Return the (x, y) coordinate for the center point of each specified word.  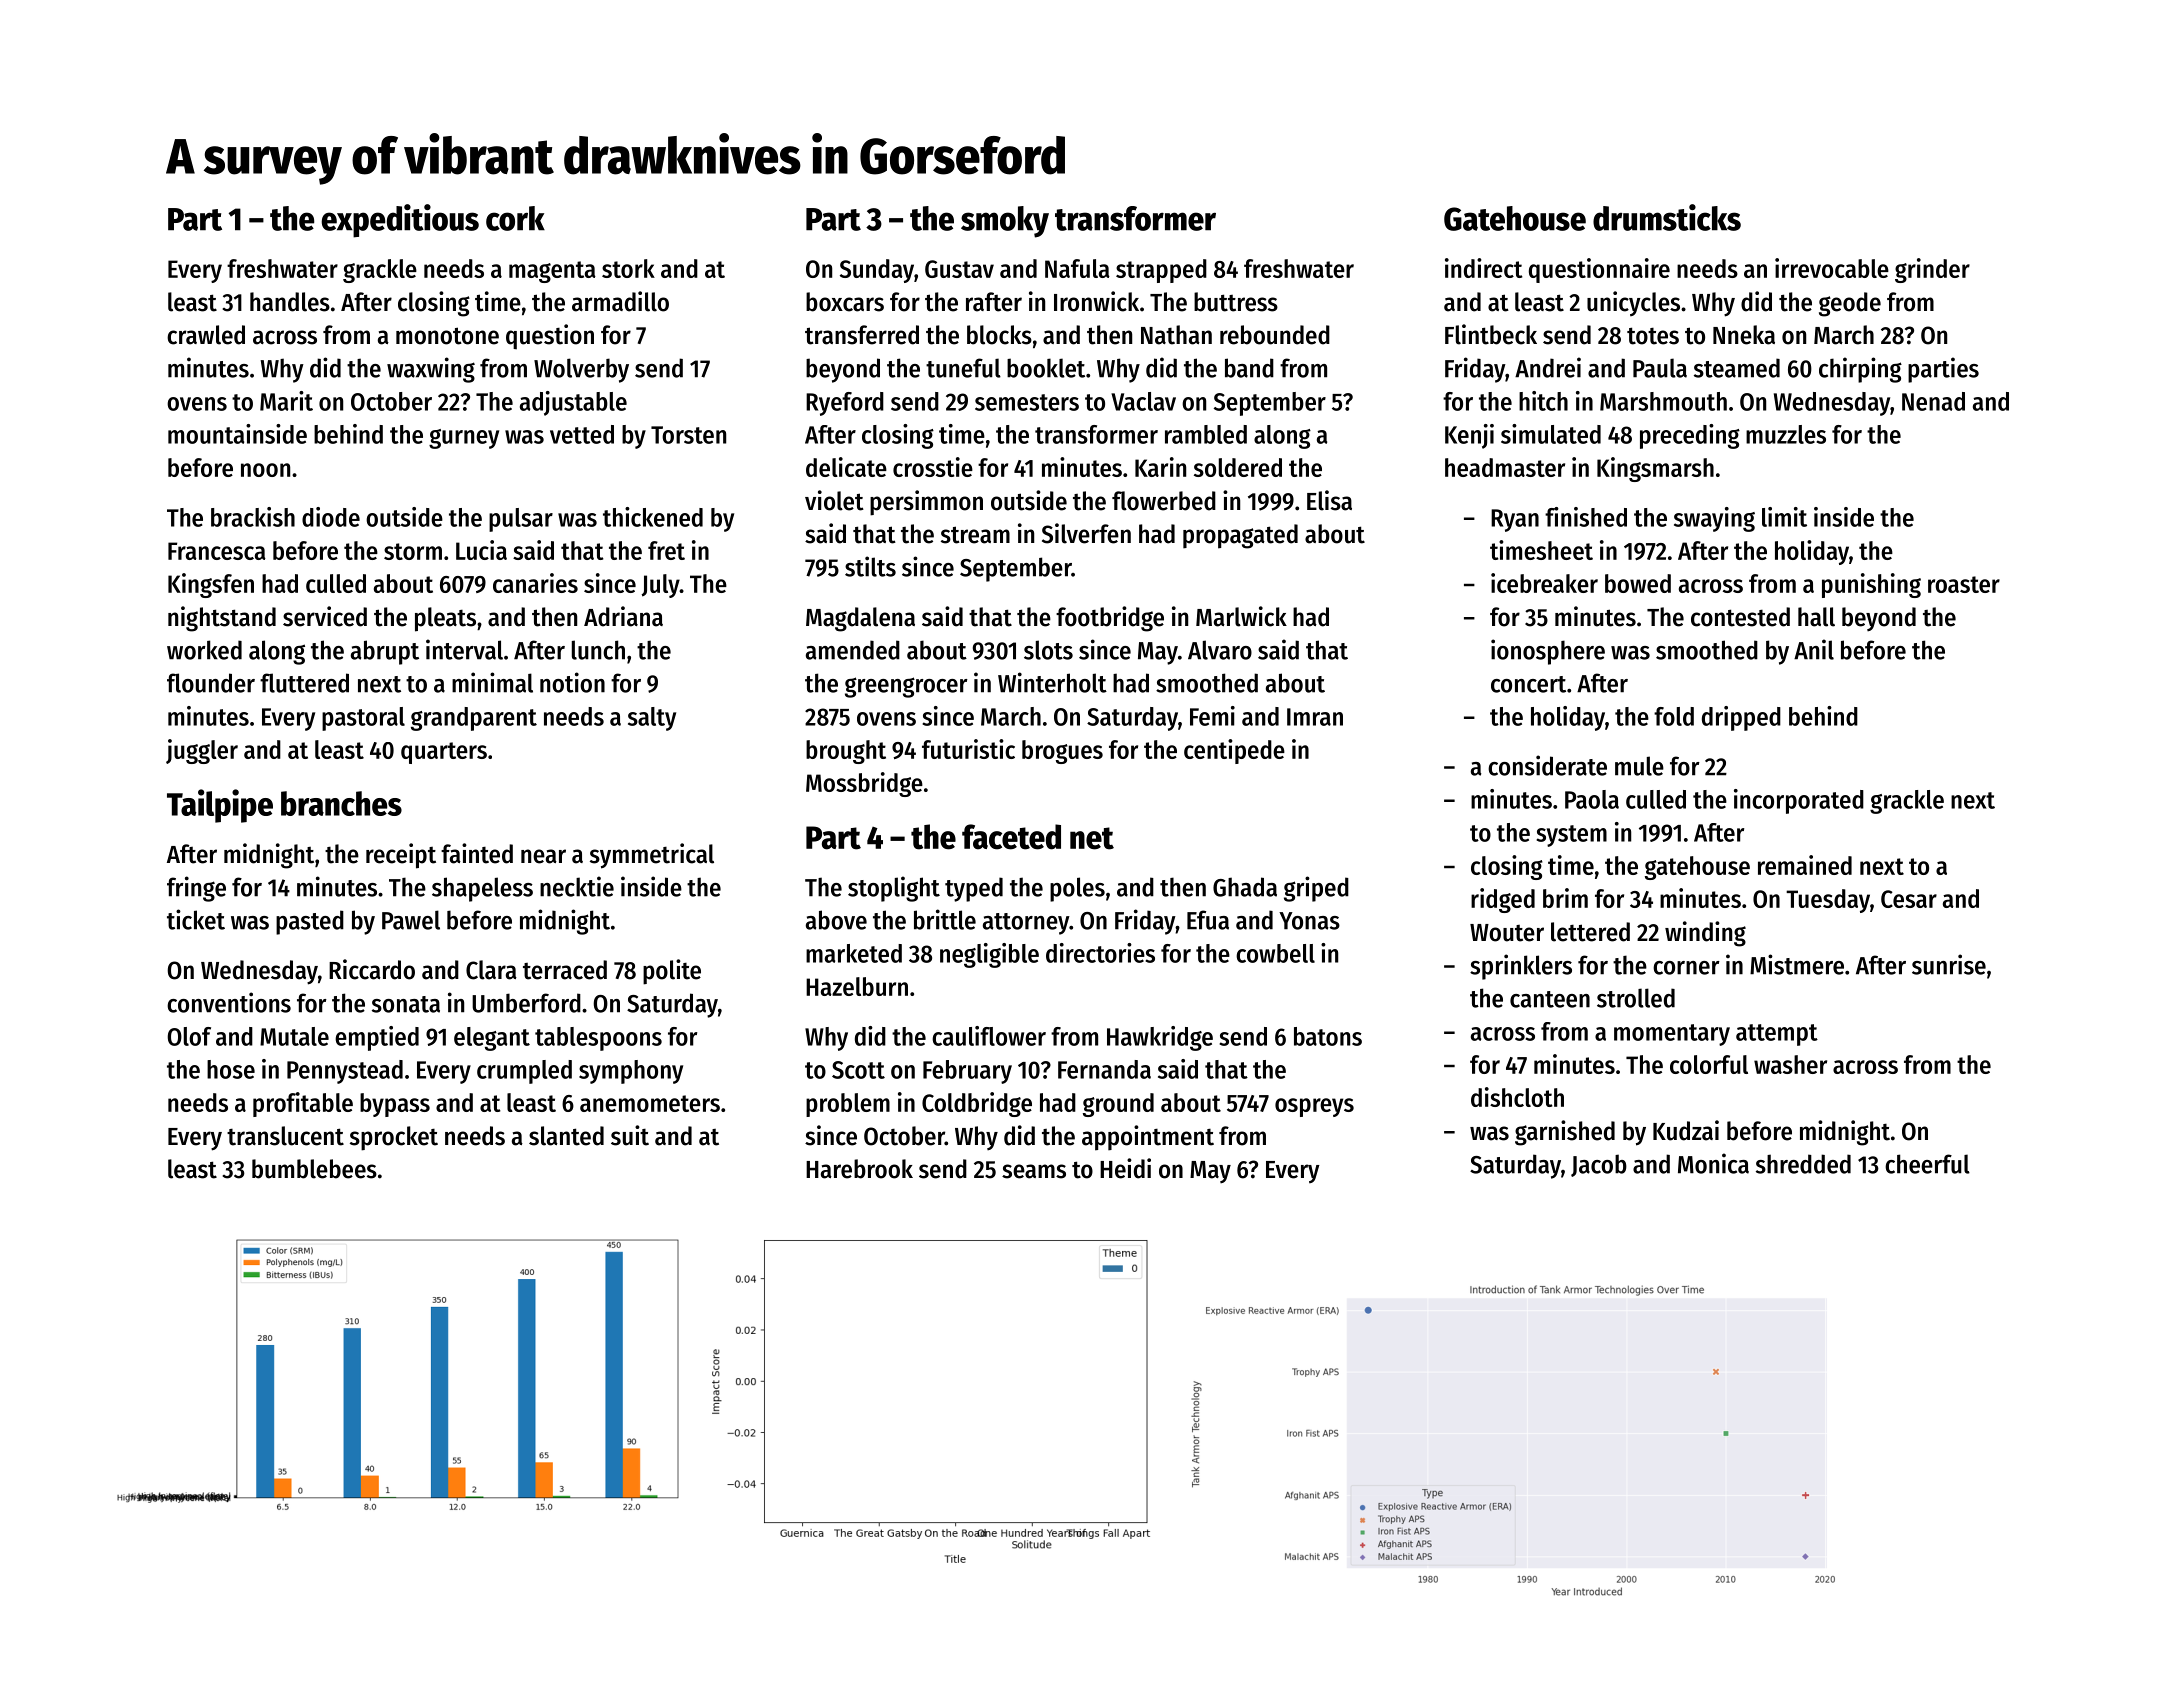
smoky (1005, 222)
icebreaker (1544, 583)
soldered (1238, 467)
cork (515, 218)
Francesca (217, 551)
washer (1790, 1064)
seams (1034, 1171)
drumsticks (1667, 217)
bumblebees (314, 1169)
